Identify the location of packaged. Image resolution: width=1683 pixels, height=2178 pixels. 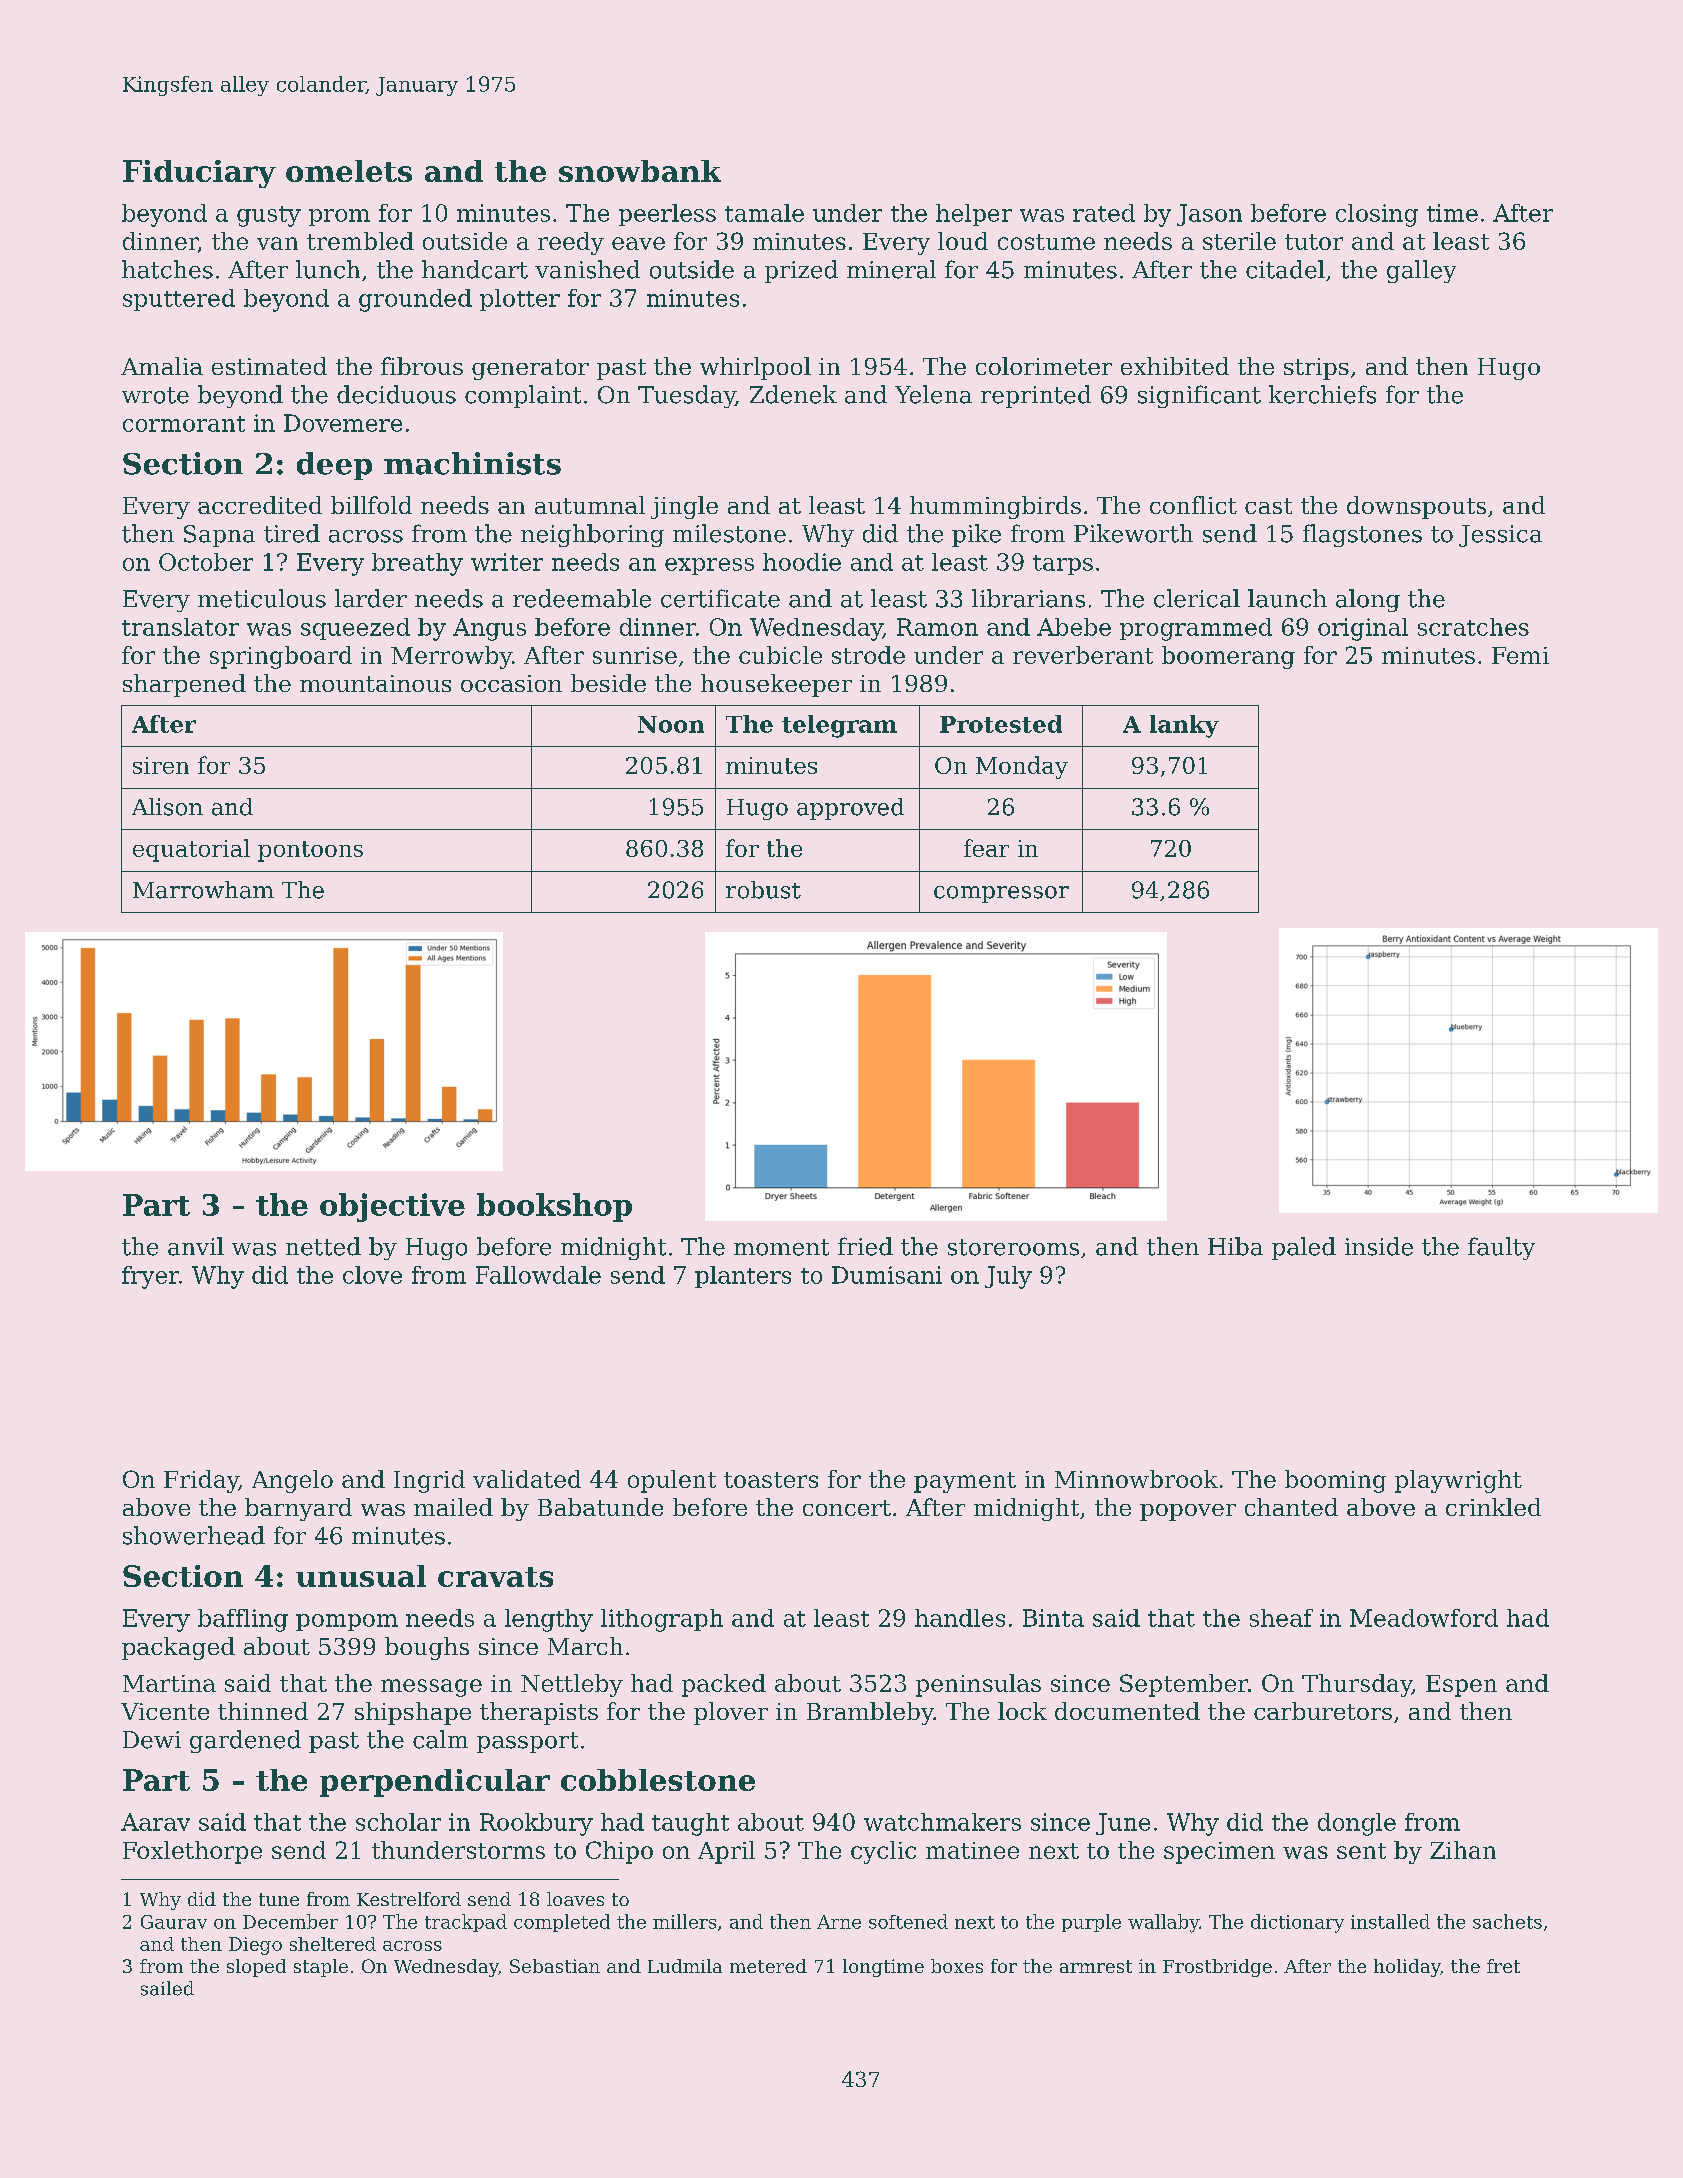
(178, 1648).
